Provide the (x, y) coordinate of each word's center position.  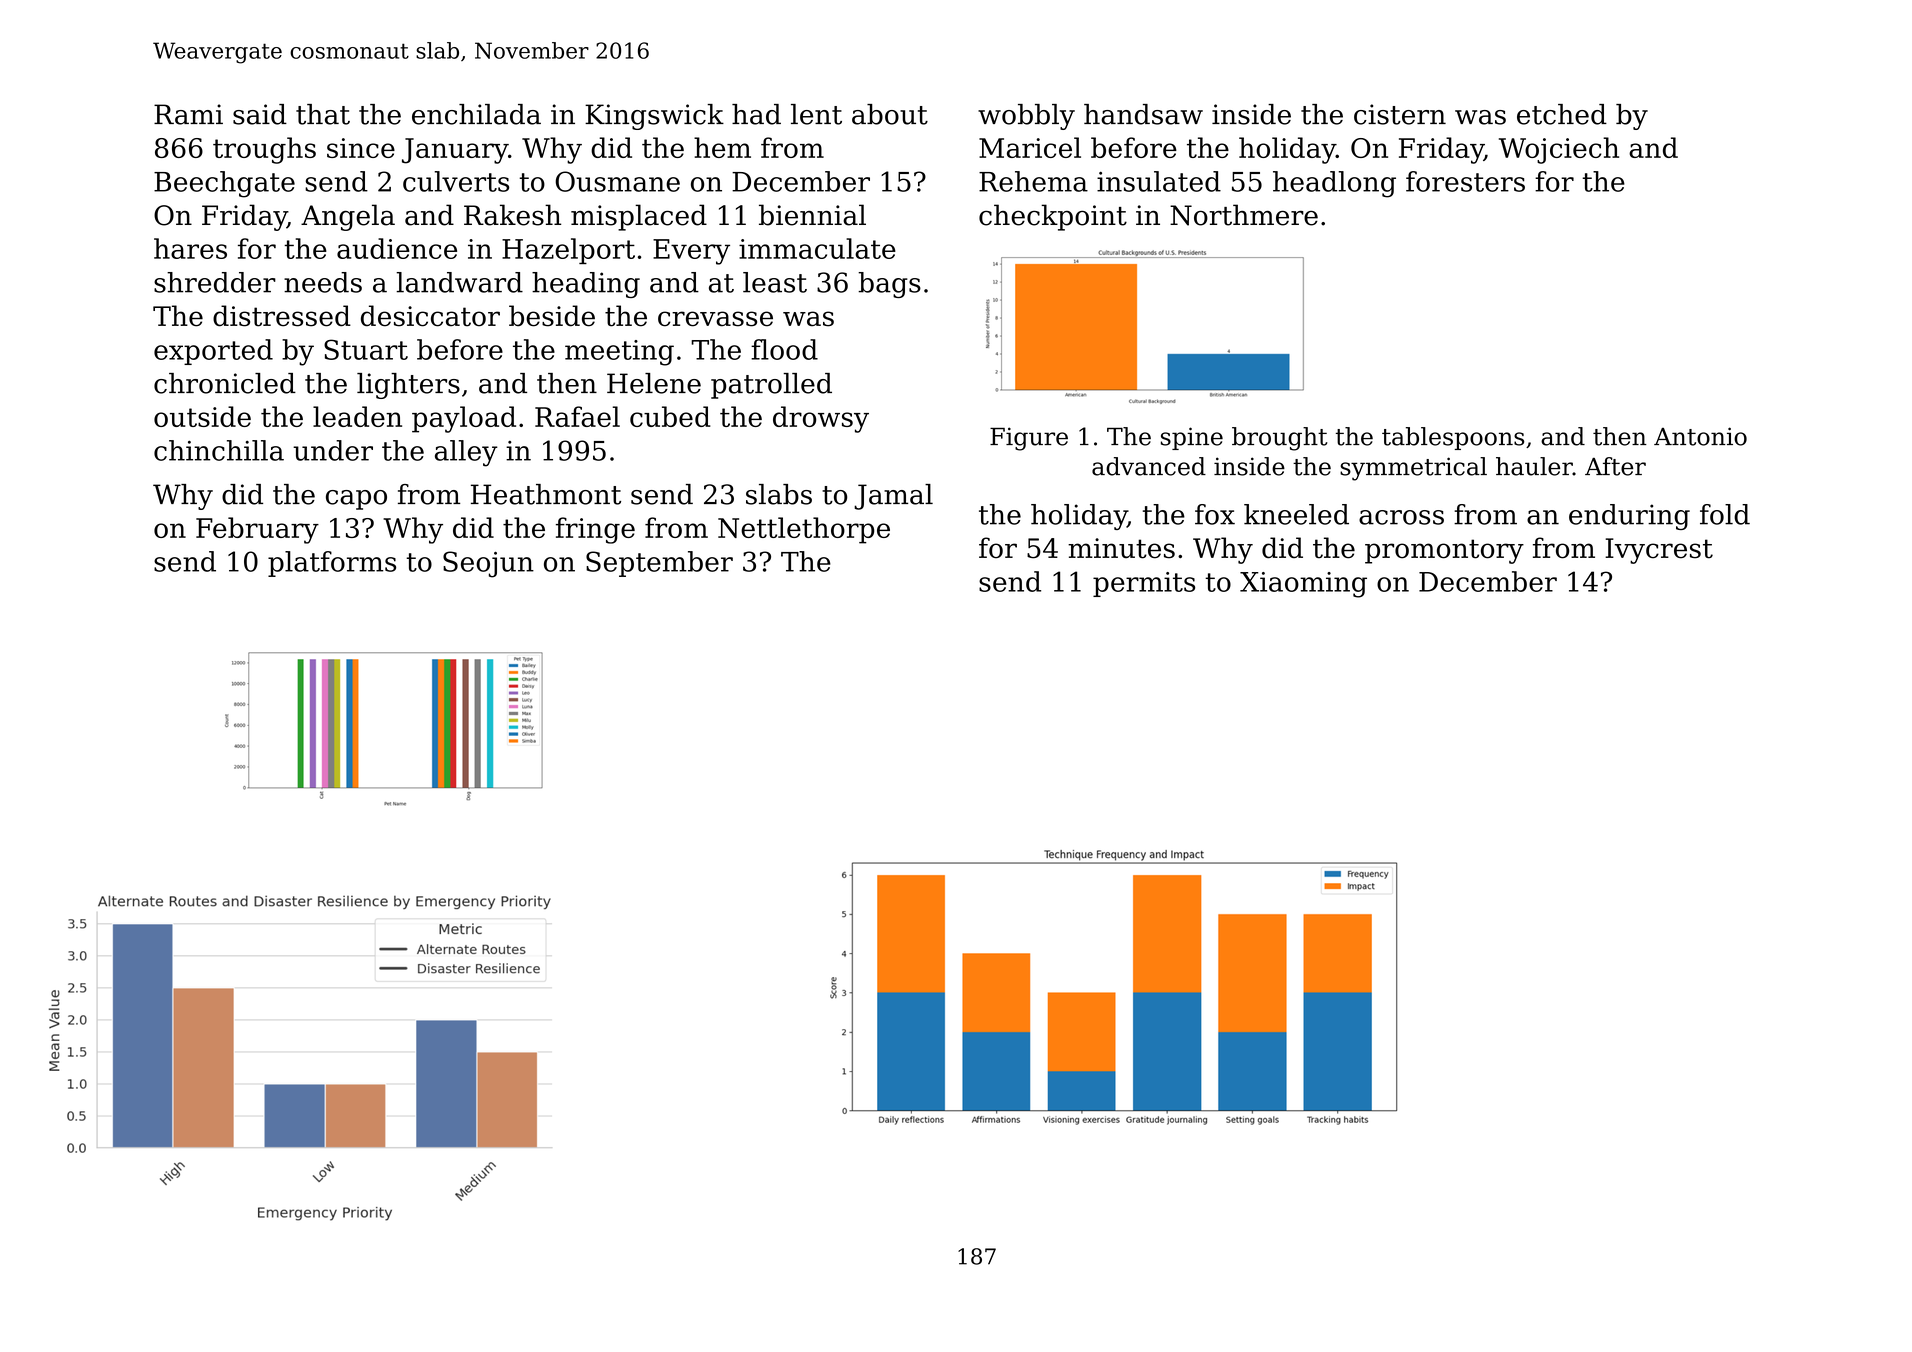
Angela (348, 217)
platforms (332, 564)
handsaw (1143, 114)
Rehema (1033, 181)
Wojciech (1559, 150)
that (323, 114)
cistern (1400, 114)
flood (784, 349)
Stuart (366, 349)
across (1401, 517)
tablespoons (1453, 438)
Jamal (893, 497)
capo (356, 500)
